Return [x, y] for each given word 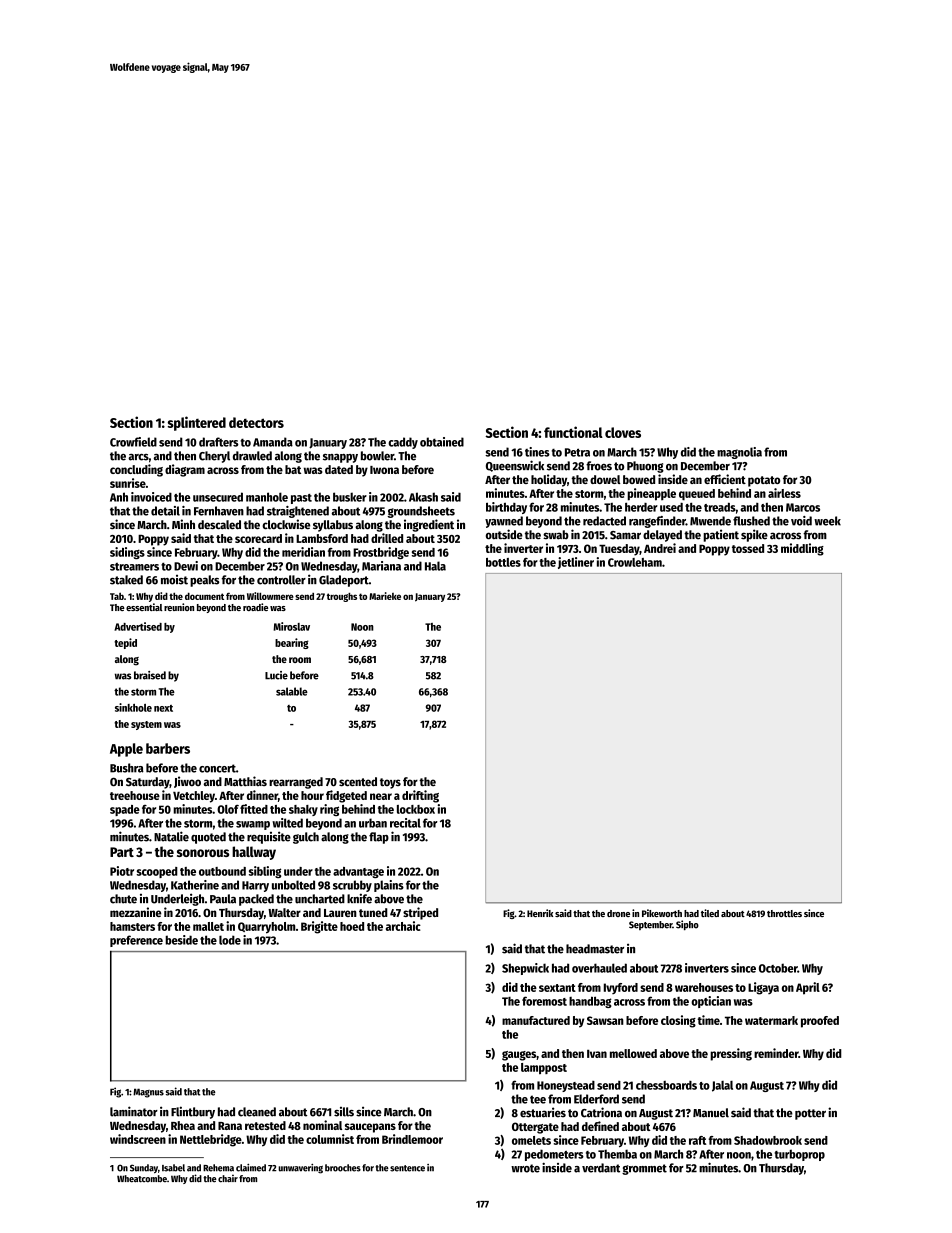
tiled [710, 913]
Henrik [540, 913]
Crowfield [133, 442]
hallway [254, 853]
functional [573, 432]
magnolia [739, 453]
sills [344, 1112]
